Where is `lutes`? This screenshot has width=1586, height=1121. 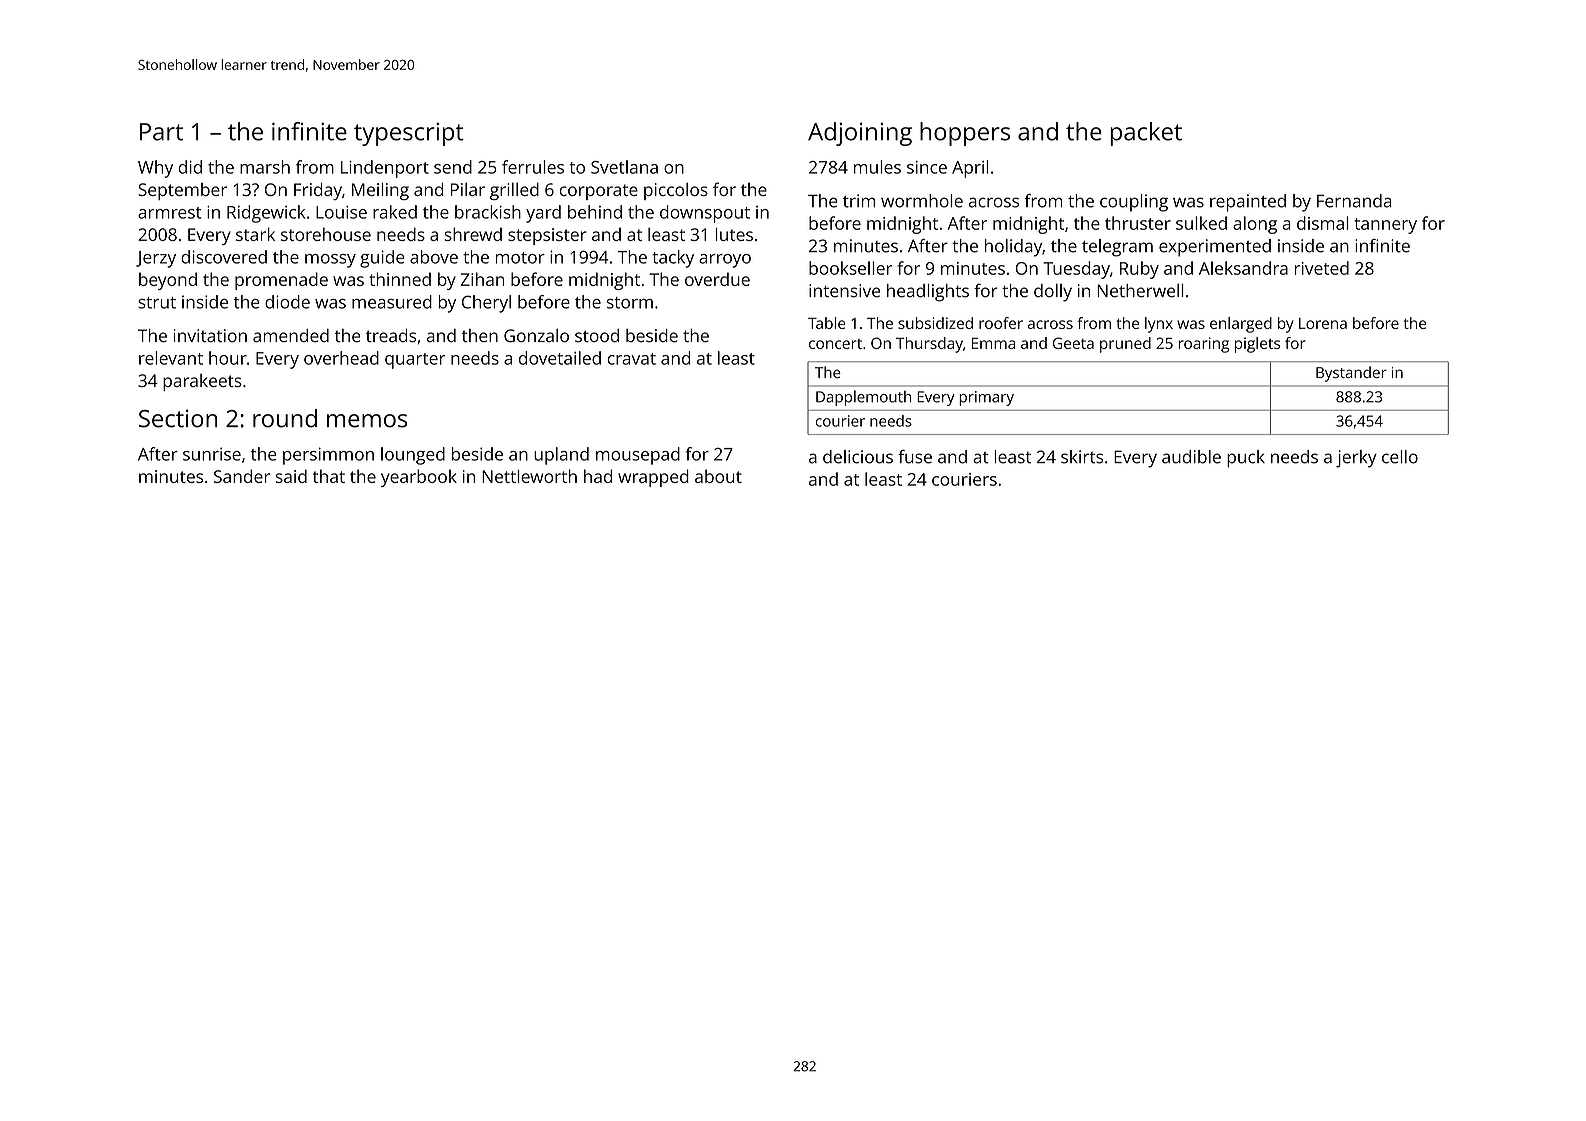
lutes is located at coordinates (734, 234).
